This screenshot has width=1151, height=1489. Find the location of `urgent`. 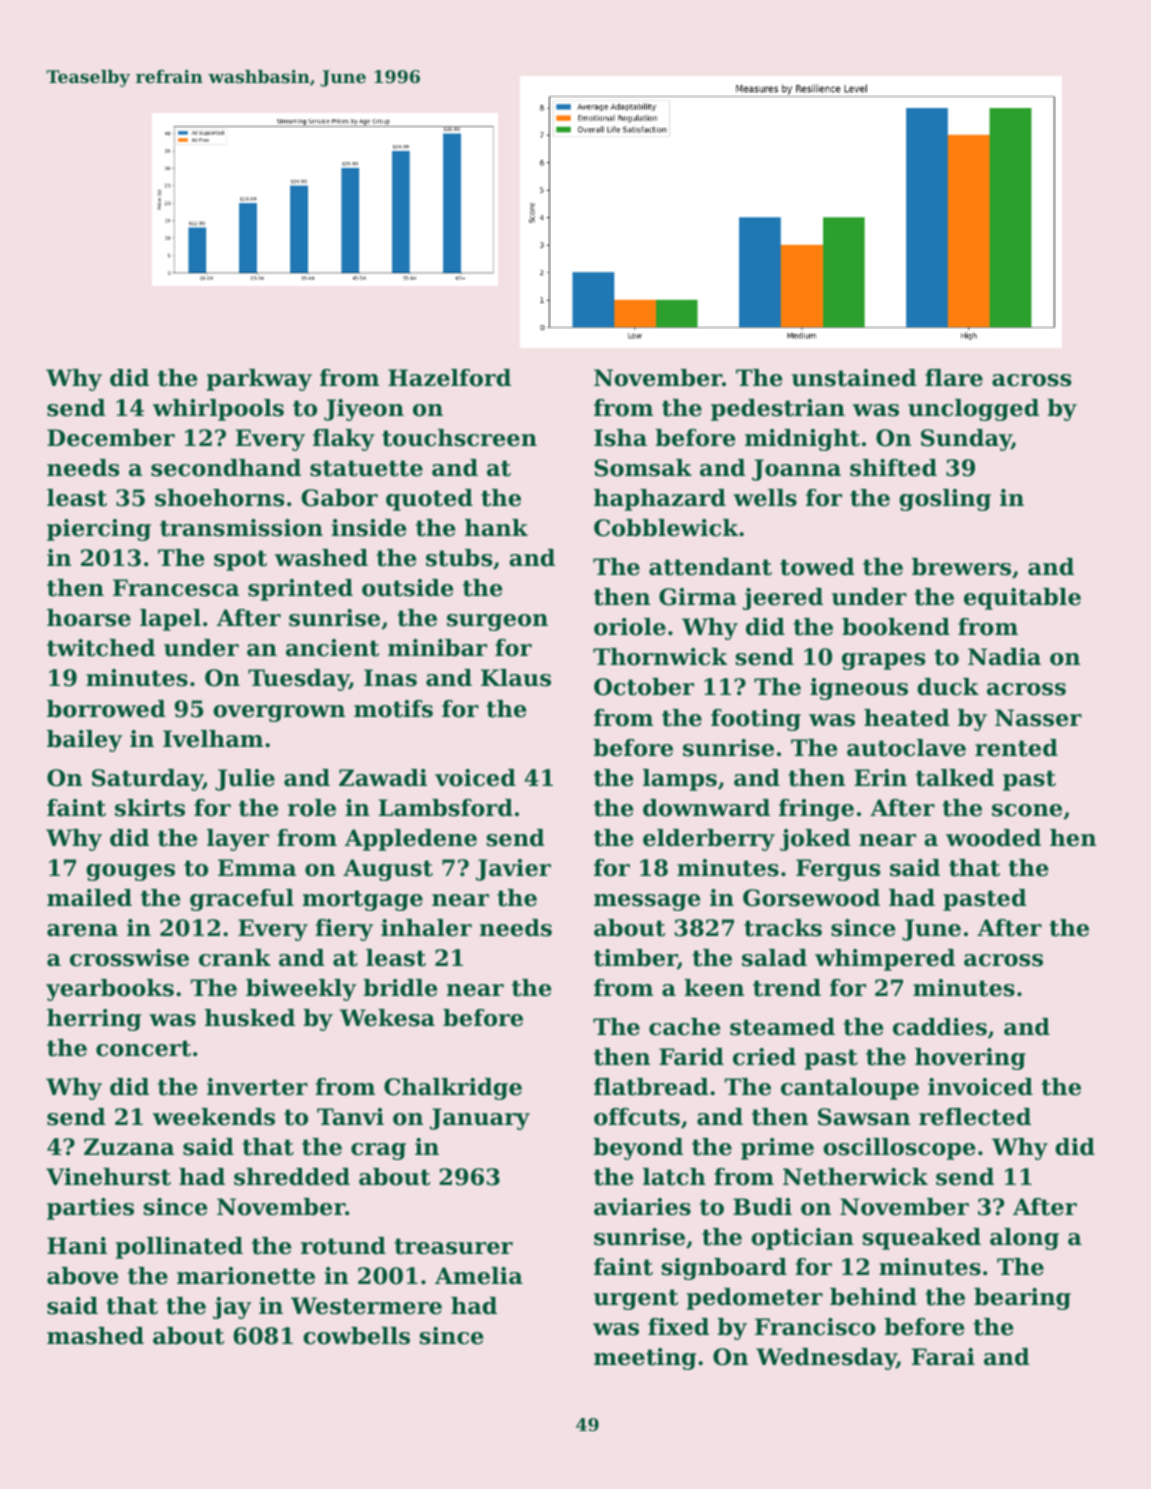

urgent is located at coordinates (636, 1299).
